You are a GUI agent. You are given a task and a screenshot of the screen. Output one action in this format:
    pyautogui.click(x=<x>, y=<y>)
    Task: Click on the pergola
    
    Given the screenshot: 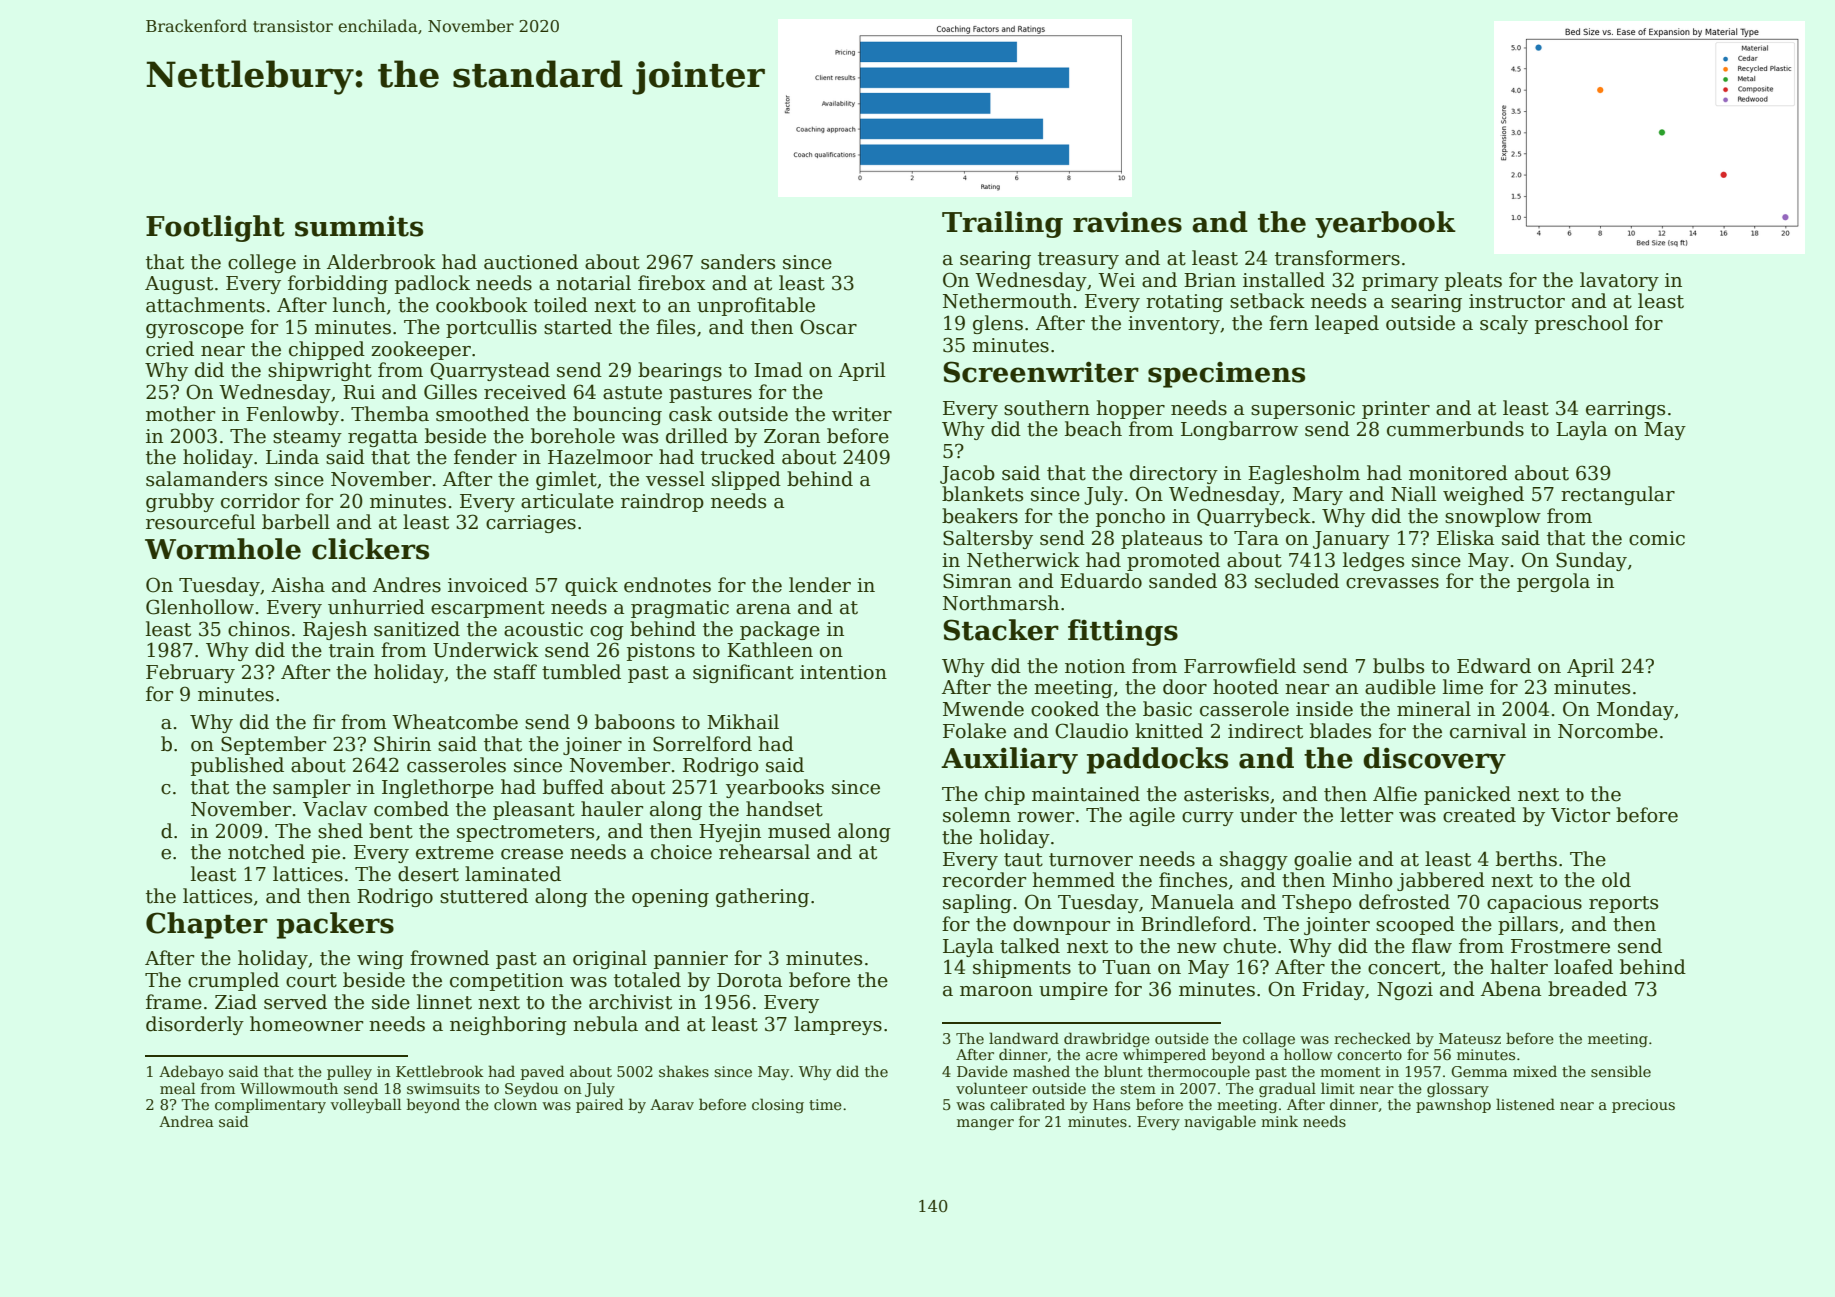 What is the action you would take?
    pyautogui.click(x=1553, y=582)
